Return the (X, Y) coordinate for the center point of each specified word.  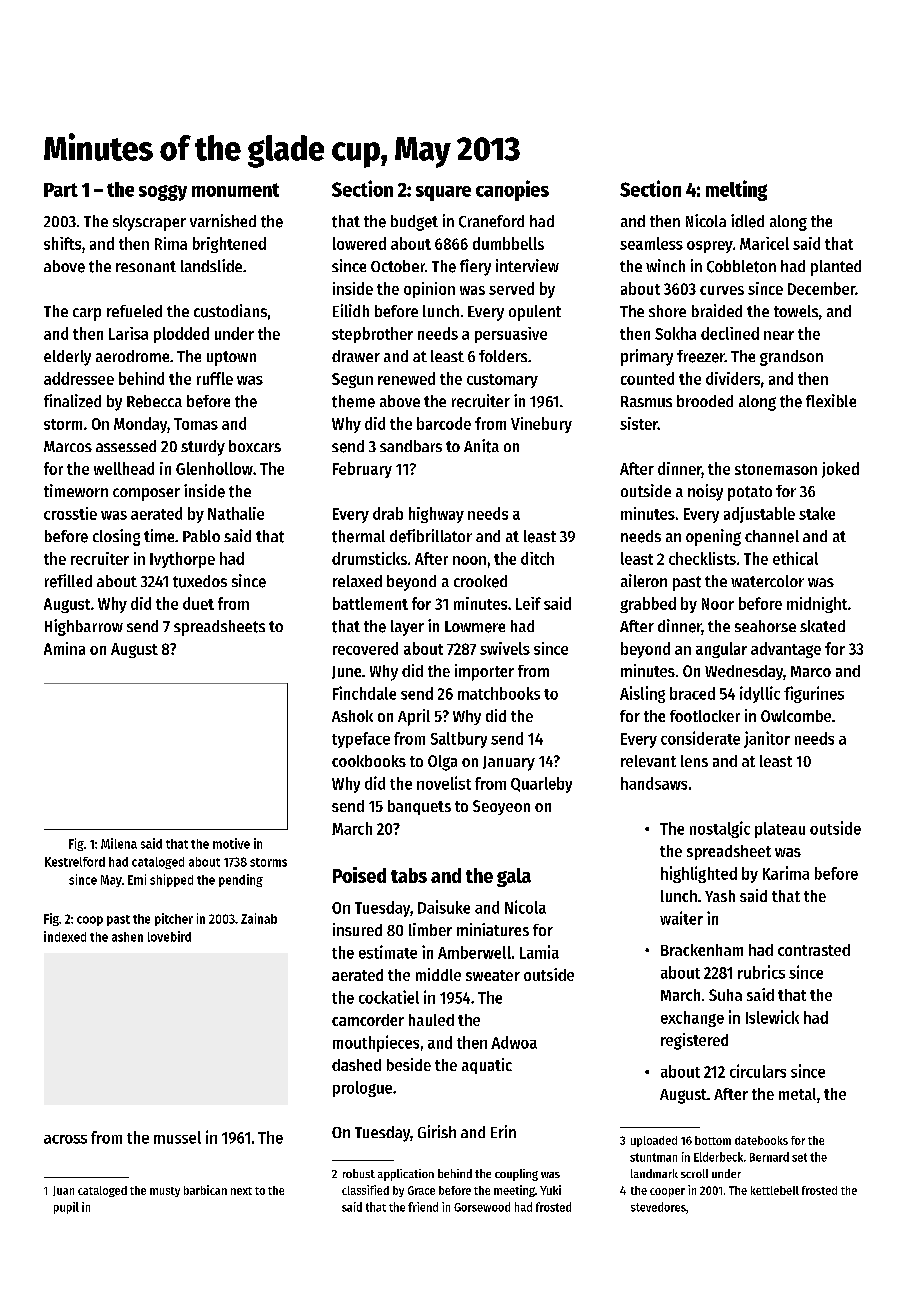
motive (231, 843)
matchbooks (499, 693)
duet (198, 603)
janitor (767, 739)
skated (822, 626)
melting (736, 190)
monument (235, 190)
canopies (512, 190)
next (241, 1191)
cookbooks (369, 761)
